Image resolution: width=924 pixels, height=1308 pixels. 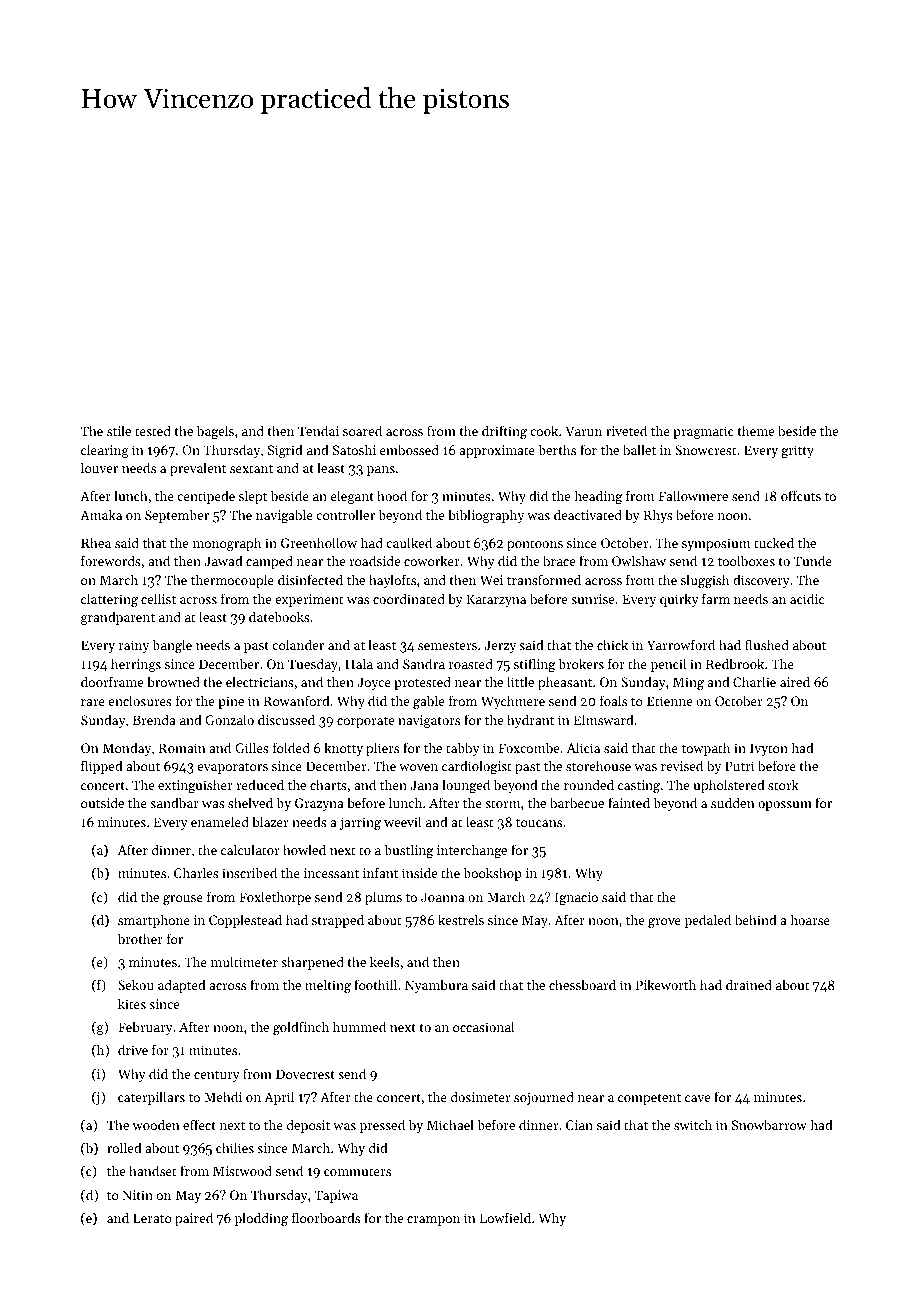 I want to click on Charlie, so click(x=754, y=681).
